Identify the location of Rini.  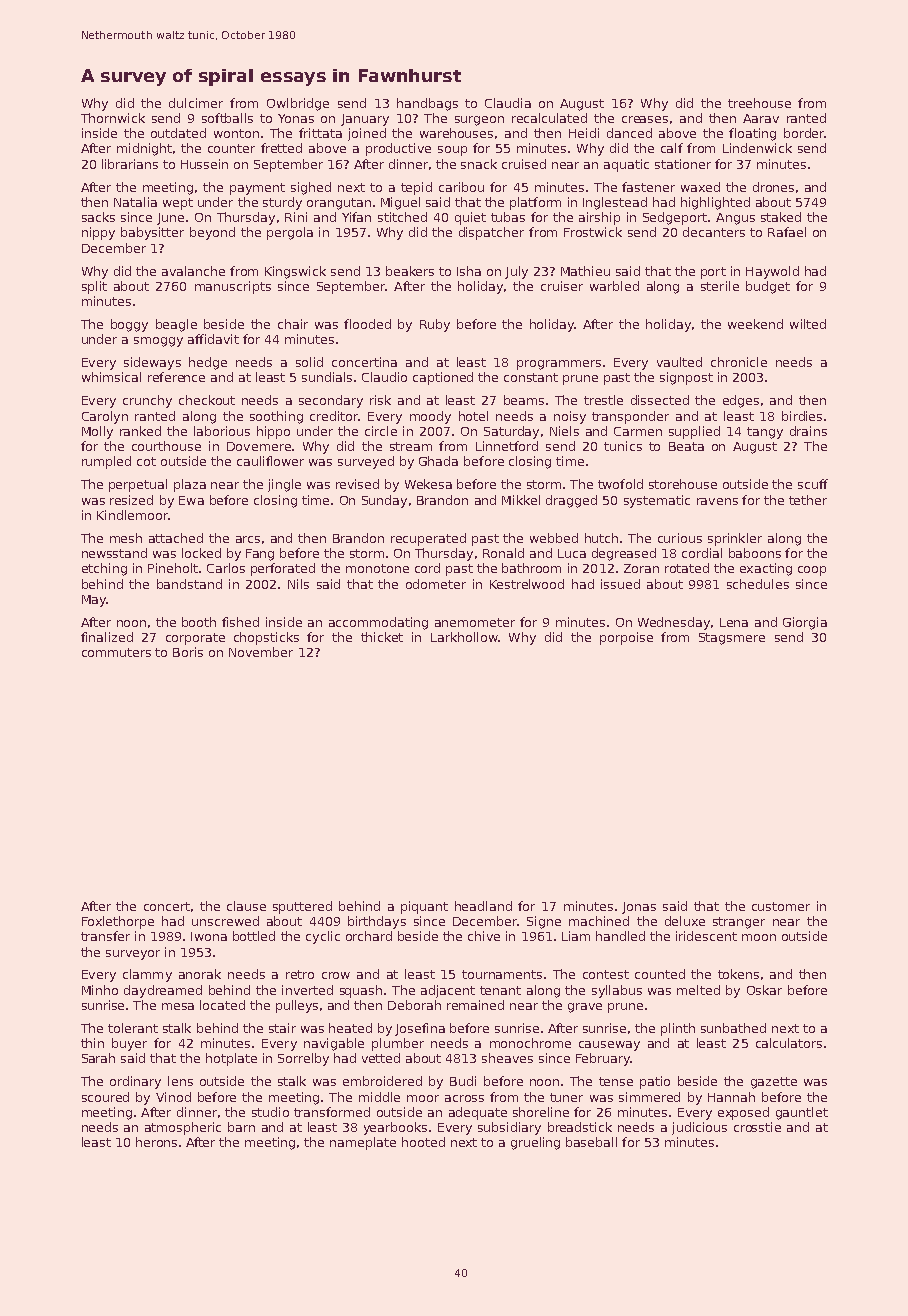
(296, 217).
